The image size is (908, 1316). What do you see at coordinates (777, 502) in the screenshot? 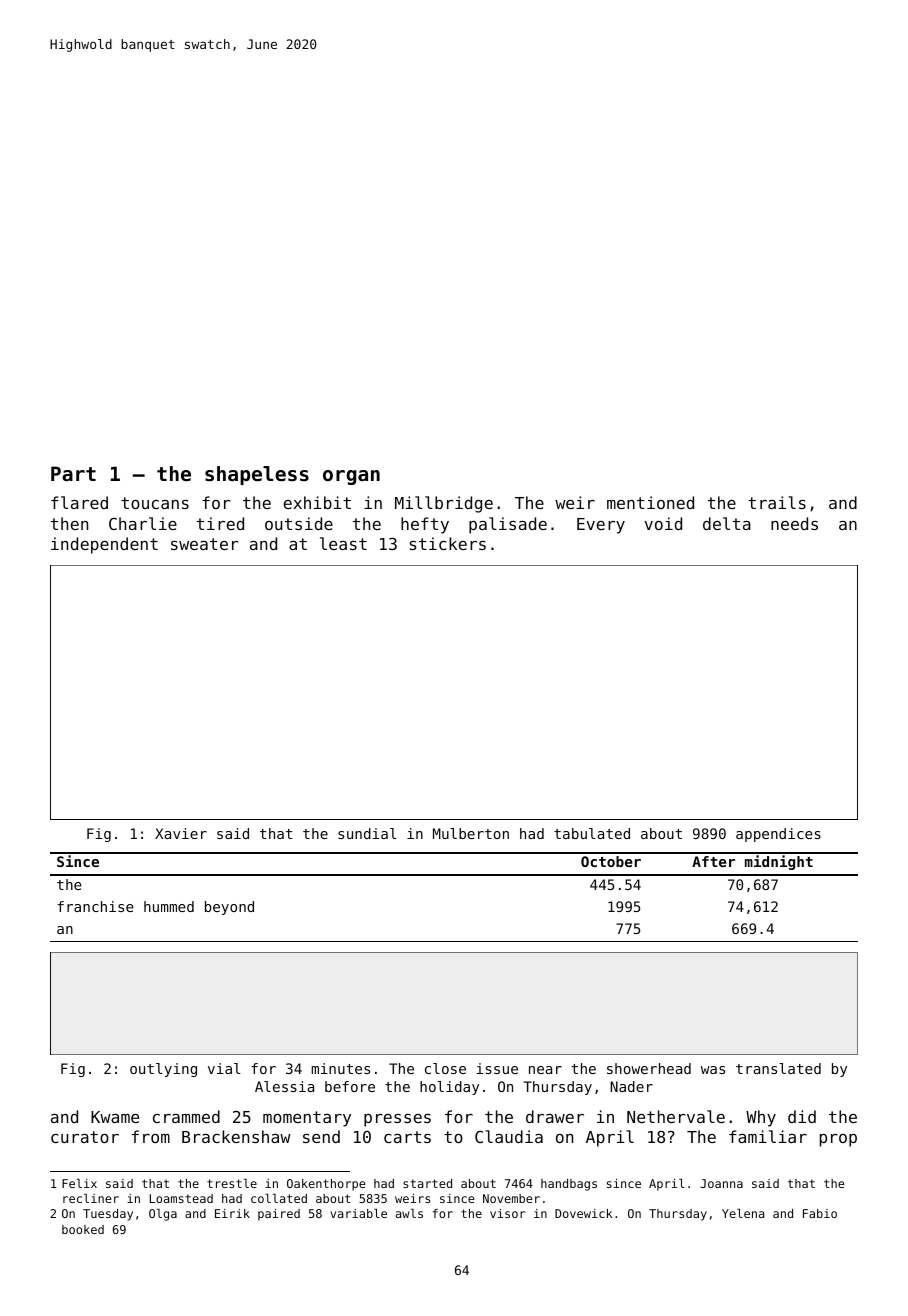
I see `trails` at bounding box center [777, 502].
